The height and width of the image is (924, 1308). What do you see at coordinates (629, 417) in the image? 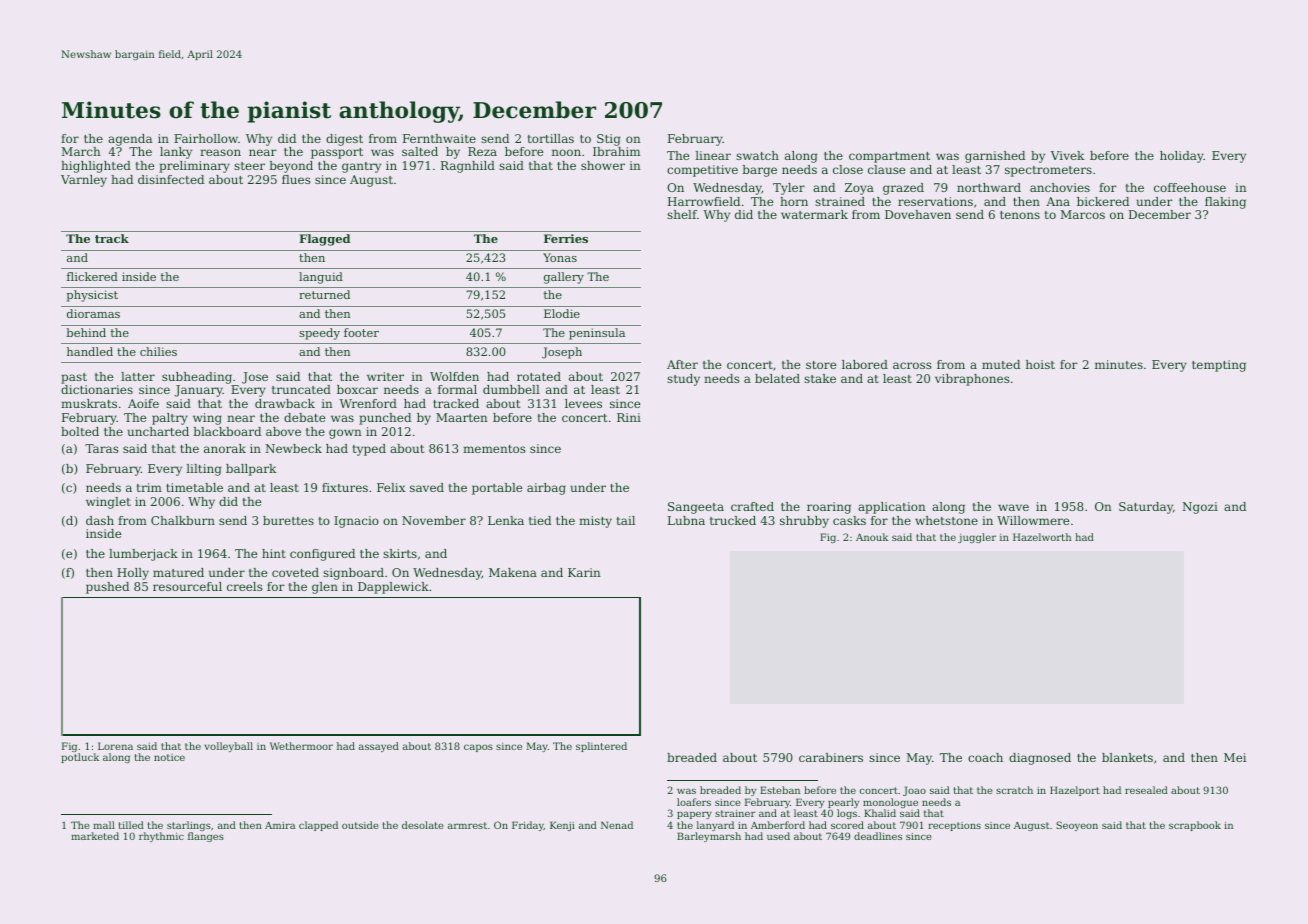
I see `Rini` at bounding box center [629, 417].
